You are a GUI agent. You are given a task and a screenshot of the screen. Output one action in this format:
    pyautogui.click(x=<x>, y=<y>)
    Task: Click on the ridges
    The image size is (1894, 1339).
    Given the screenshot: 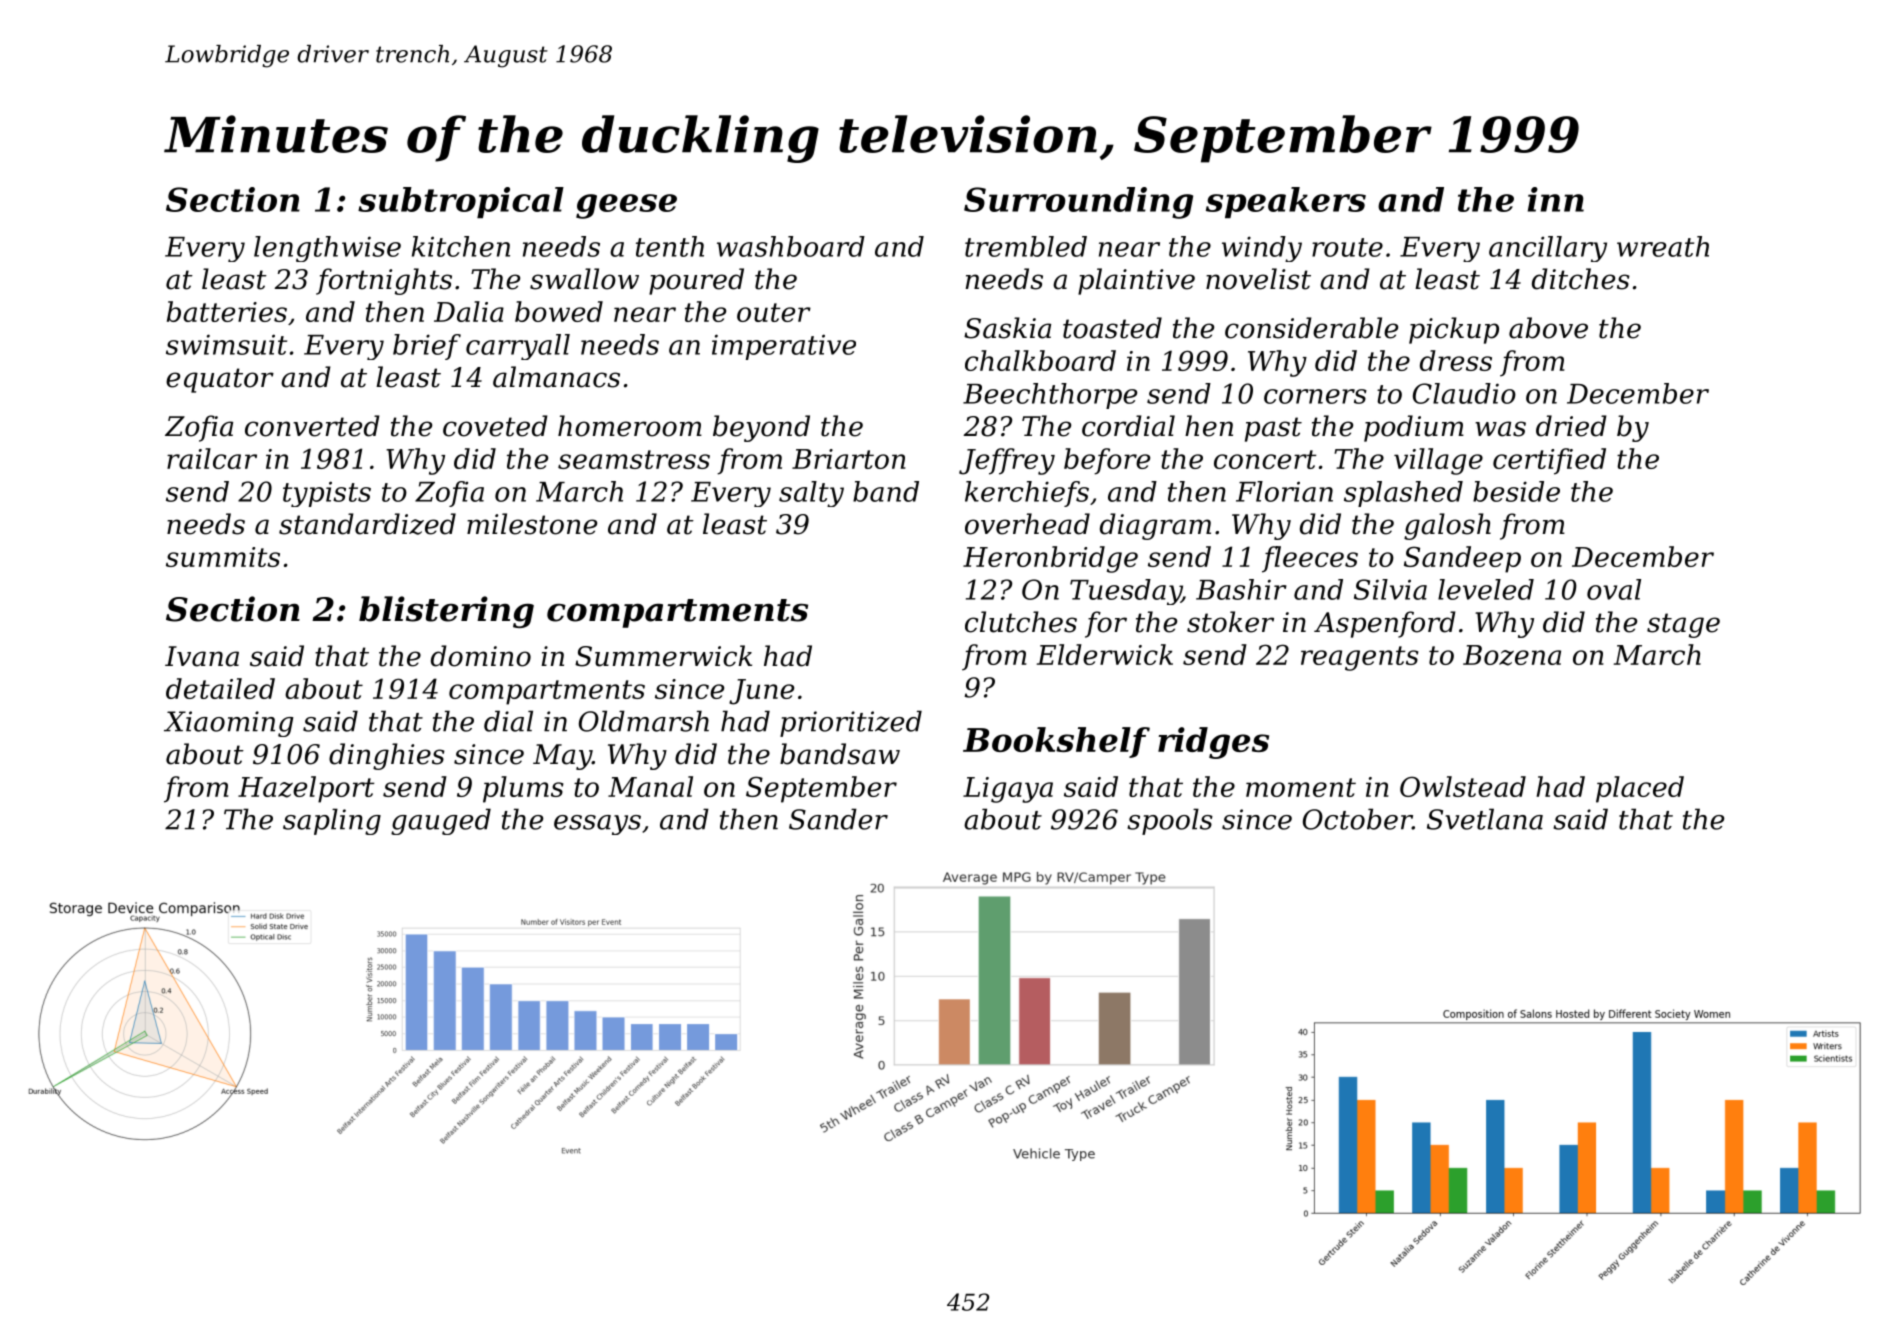 What is the action you would take?
    pyautogui.click(x=1213, y=743)
